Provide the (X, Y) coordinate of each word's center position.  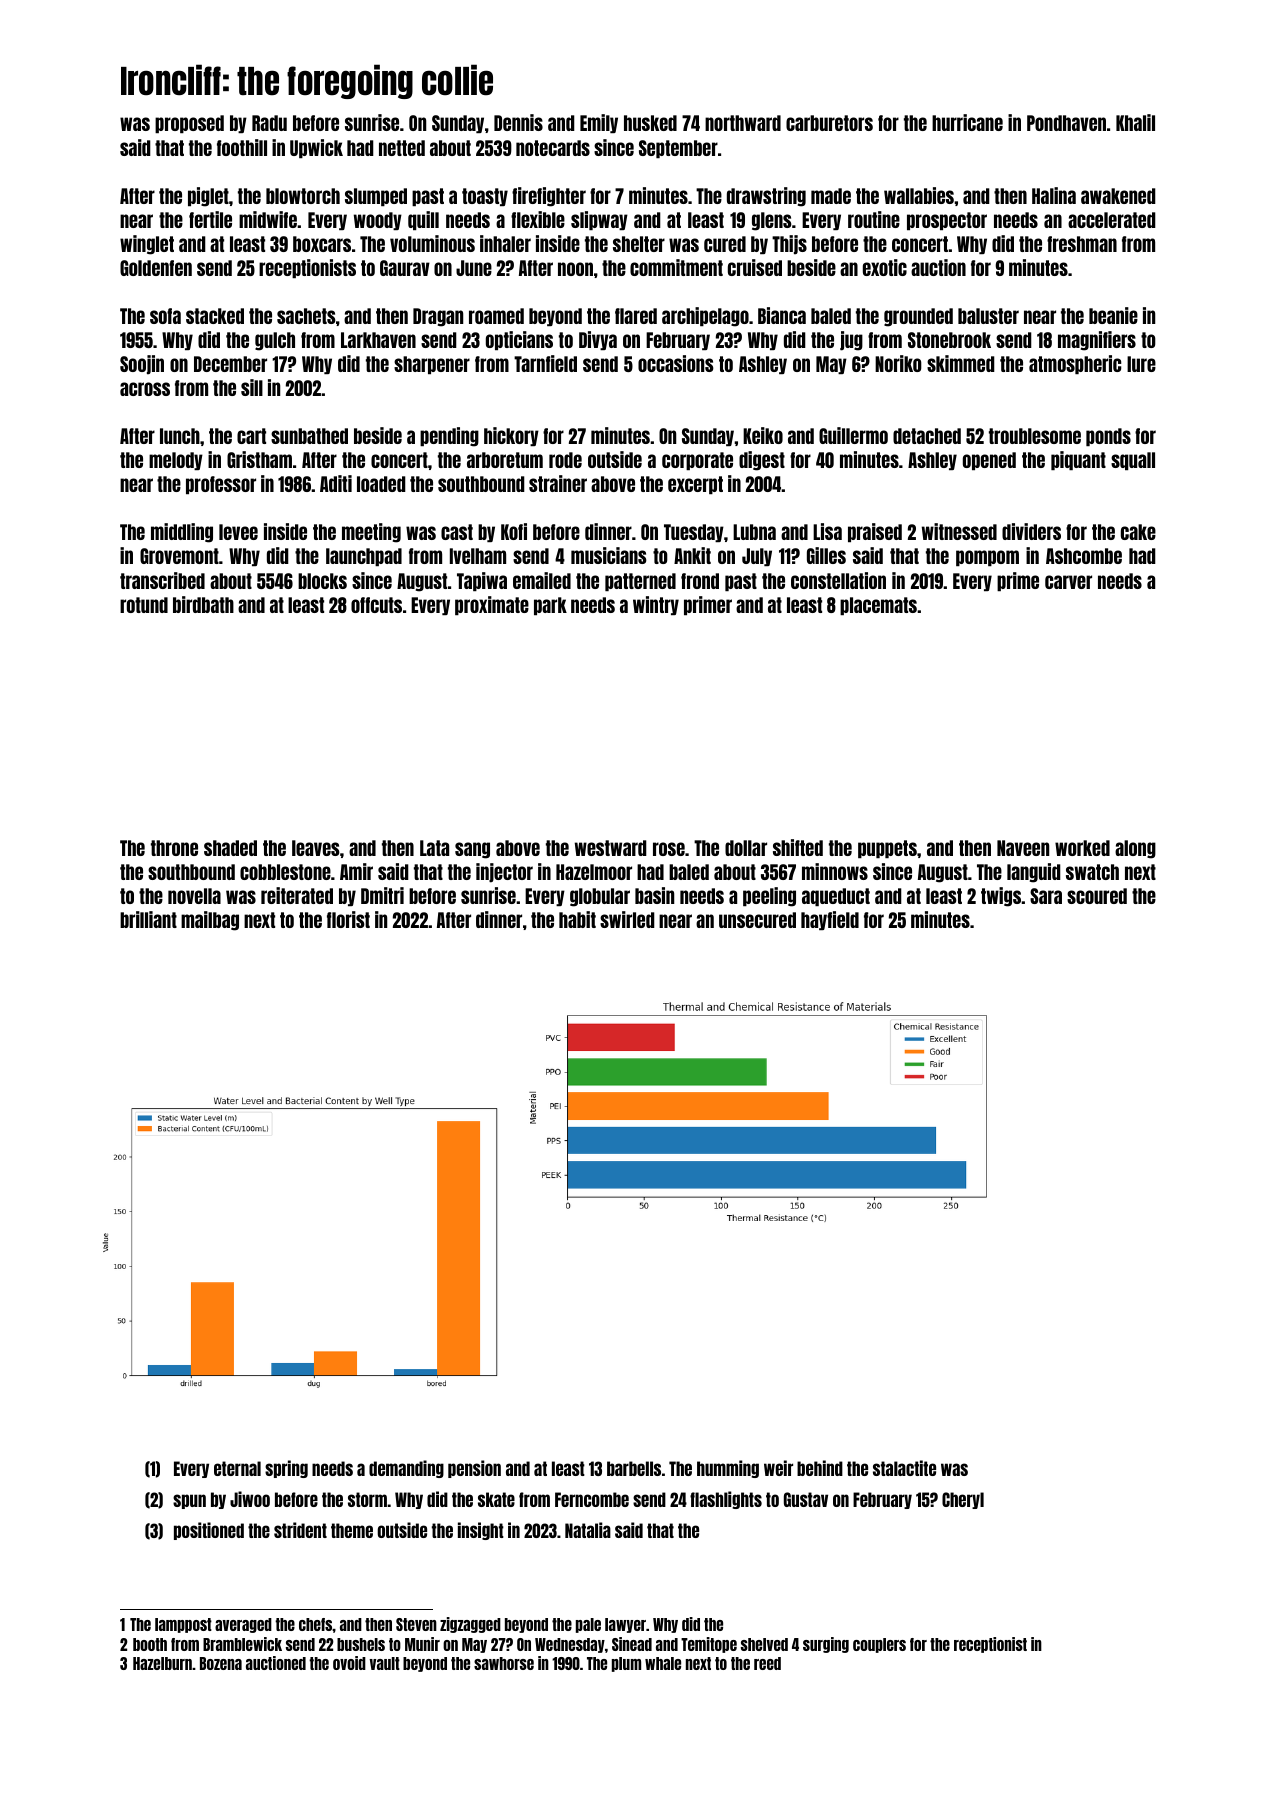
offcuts (376, 605)
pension (474, 1469)
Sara (1046, 896)
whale (663, 1663)
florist (348, 919)
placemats (878, 606)
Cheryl (963, 1500)
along (1135, 849)
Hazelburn (162, 1663)
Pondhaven (1066, 123)
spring (286, 1469)
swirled (627, 919)
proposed (189, 124)
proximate (492, 605)
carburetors (829, 123)
